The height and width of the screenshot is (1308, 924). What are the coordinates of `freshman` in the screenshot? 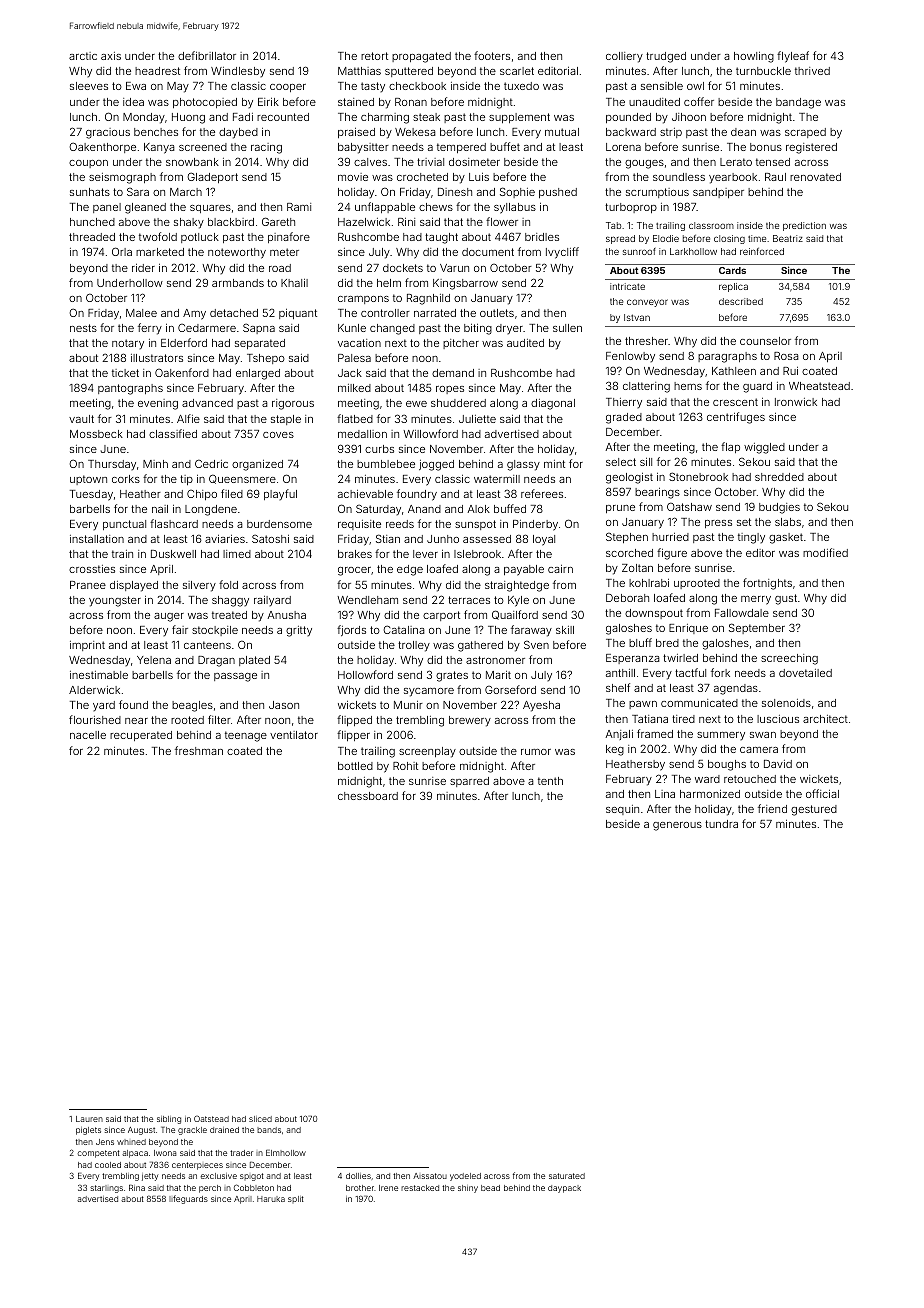 It's located at (199, 750).
